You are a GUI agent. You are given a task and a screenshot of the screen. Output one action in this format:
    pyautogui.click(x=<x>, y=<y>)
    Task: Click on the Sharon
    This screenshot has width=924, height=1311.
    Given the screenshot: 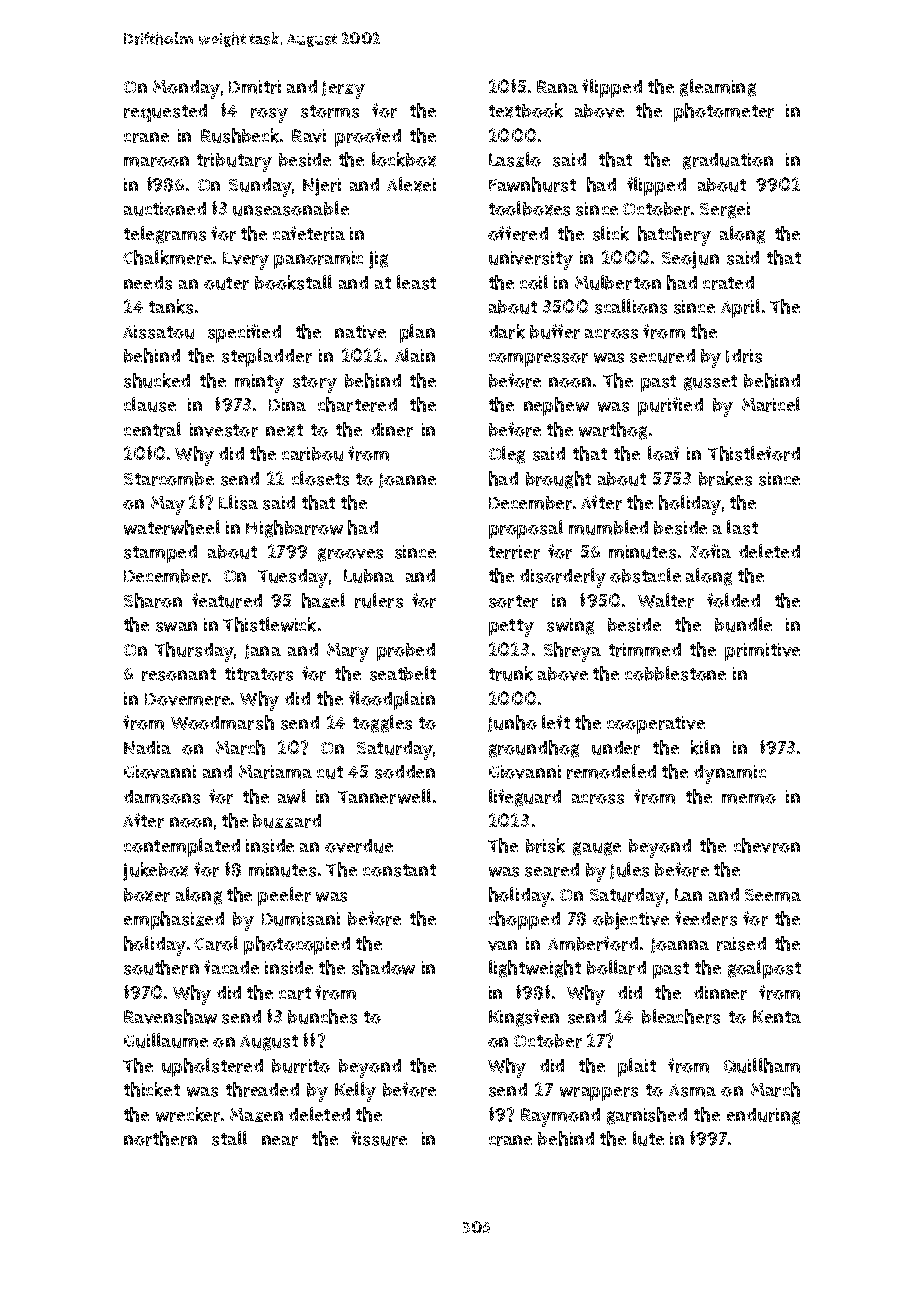 What is the action you would take?
    pyautogui.click(x=153, y=600)
